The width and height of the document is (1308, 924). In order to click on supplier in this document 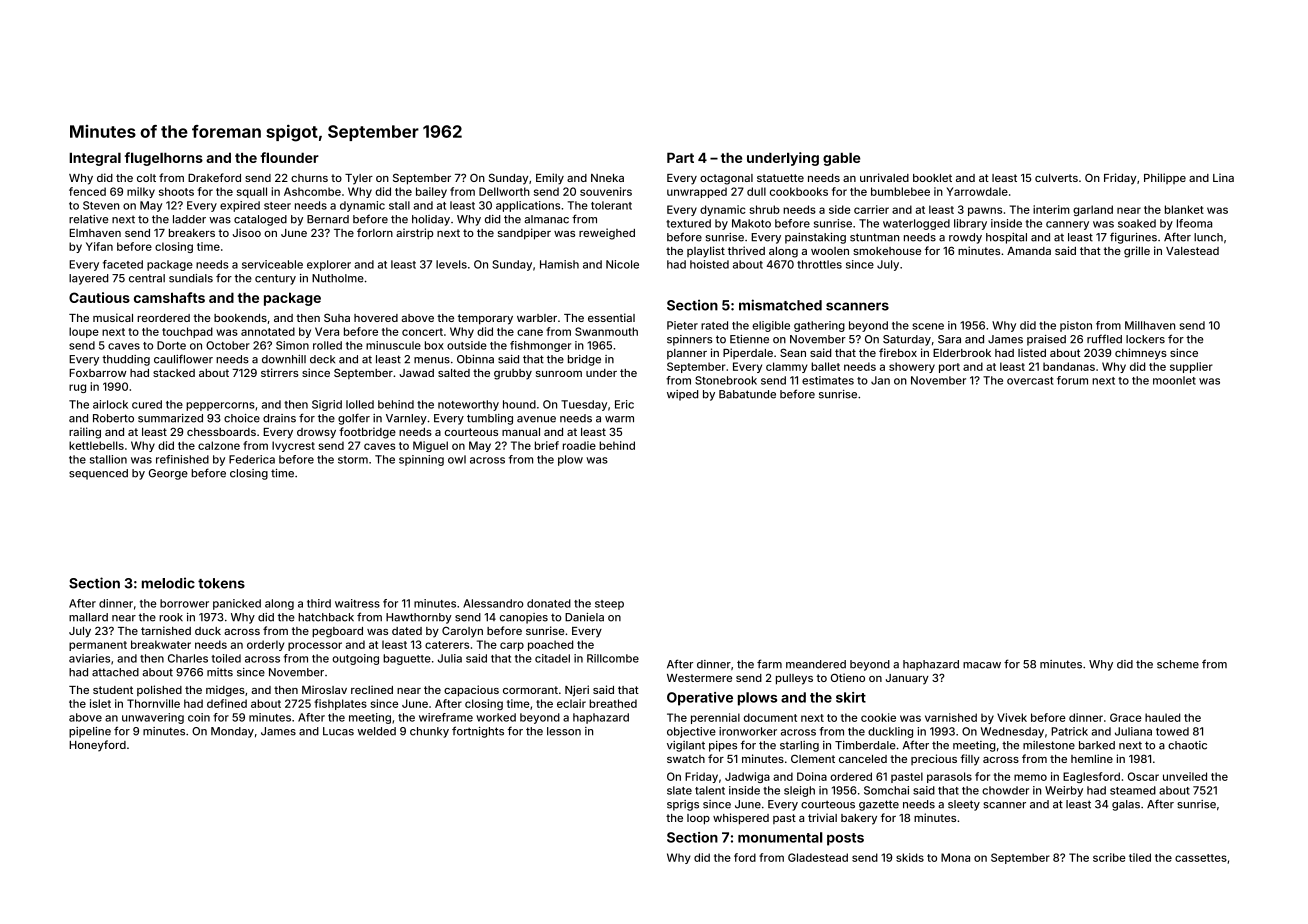, I will do `click(1191, 367)`.
